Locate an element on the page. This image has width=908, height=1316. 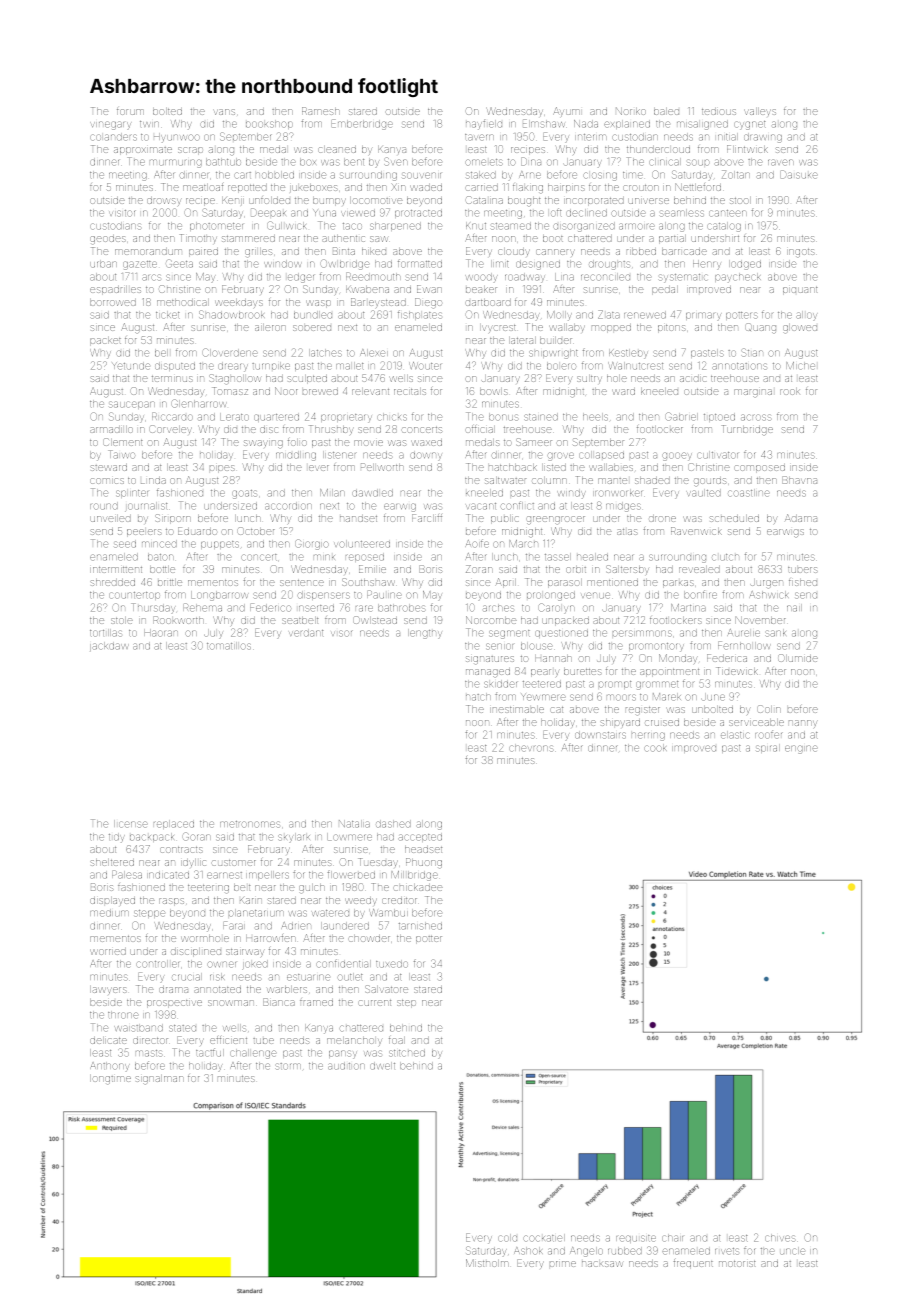
meatloaf is located at coordinates (203, 187).
